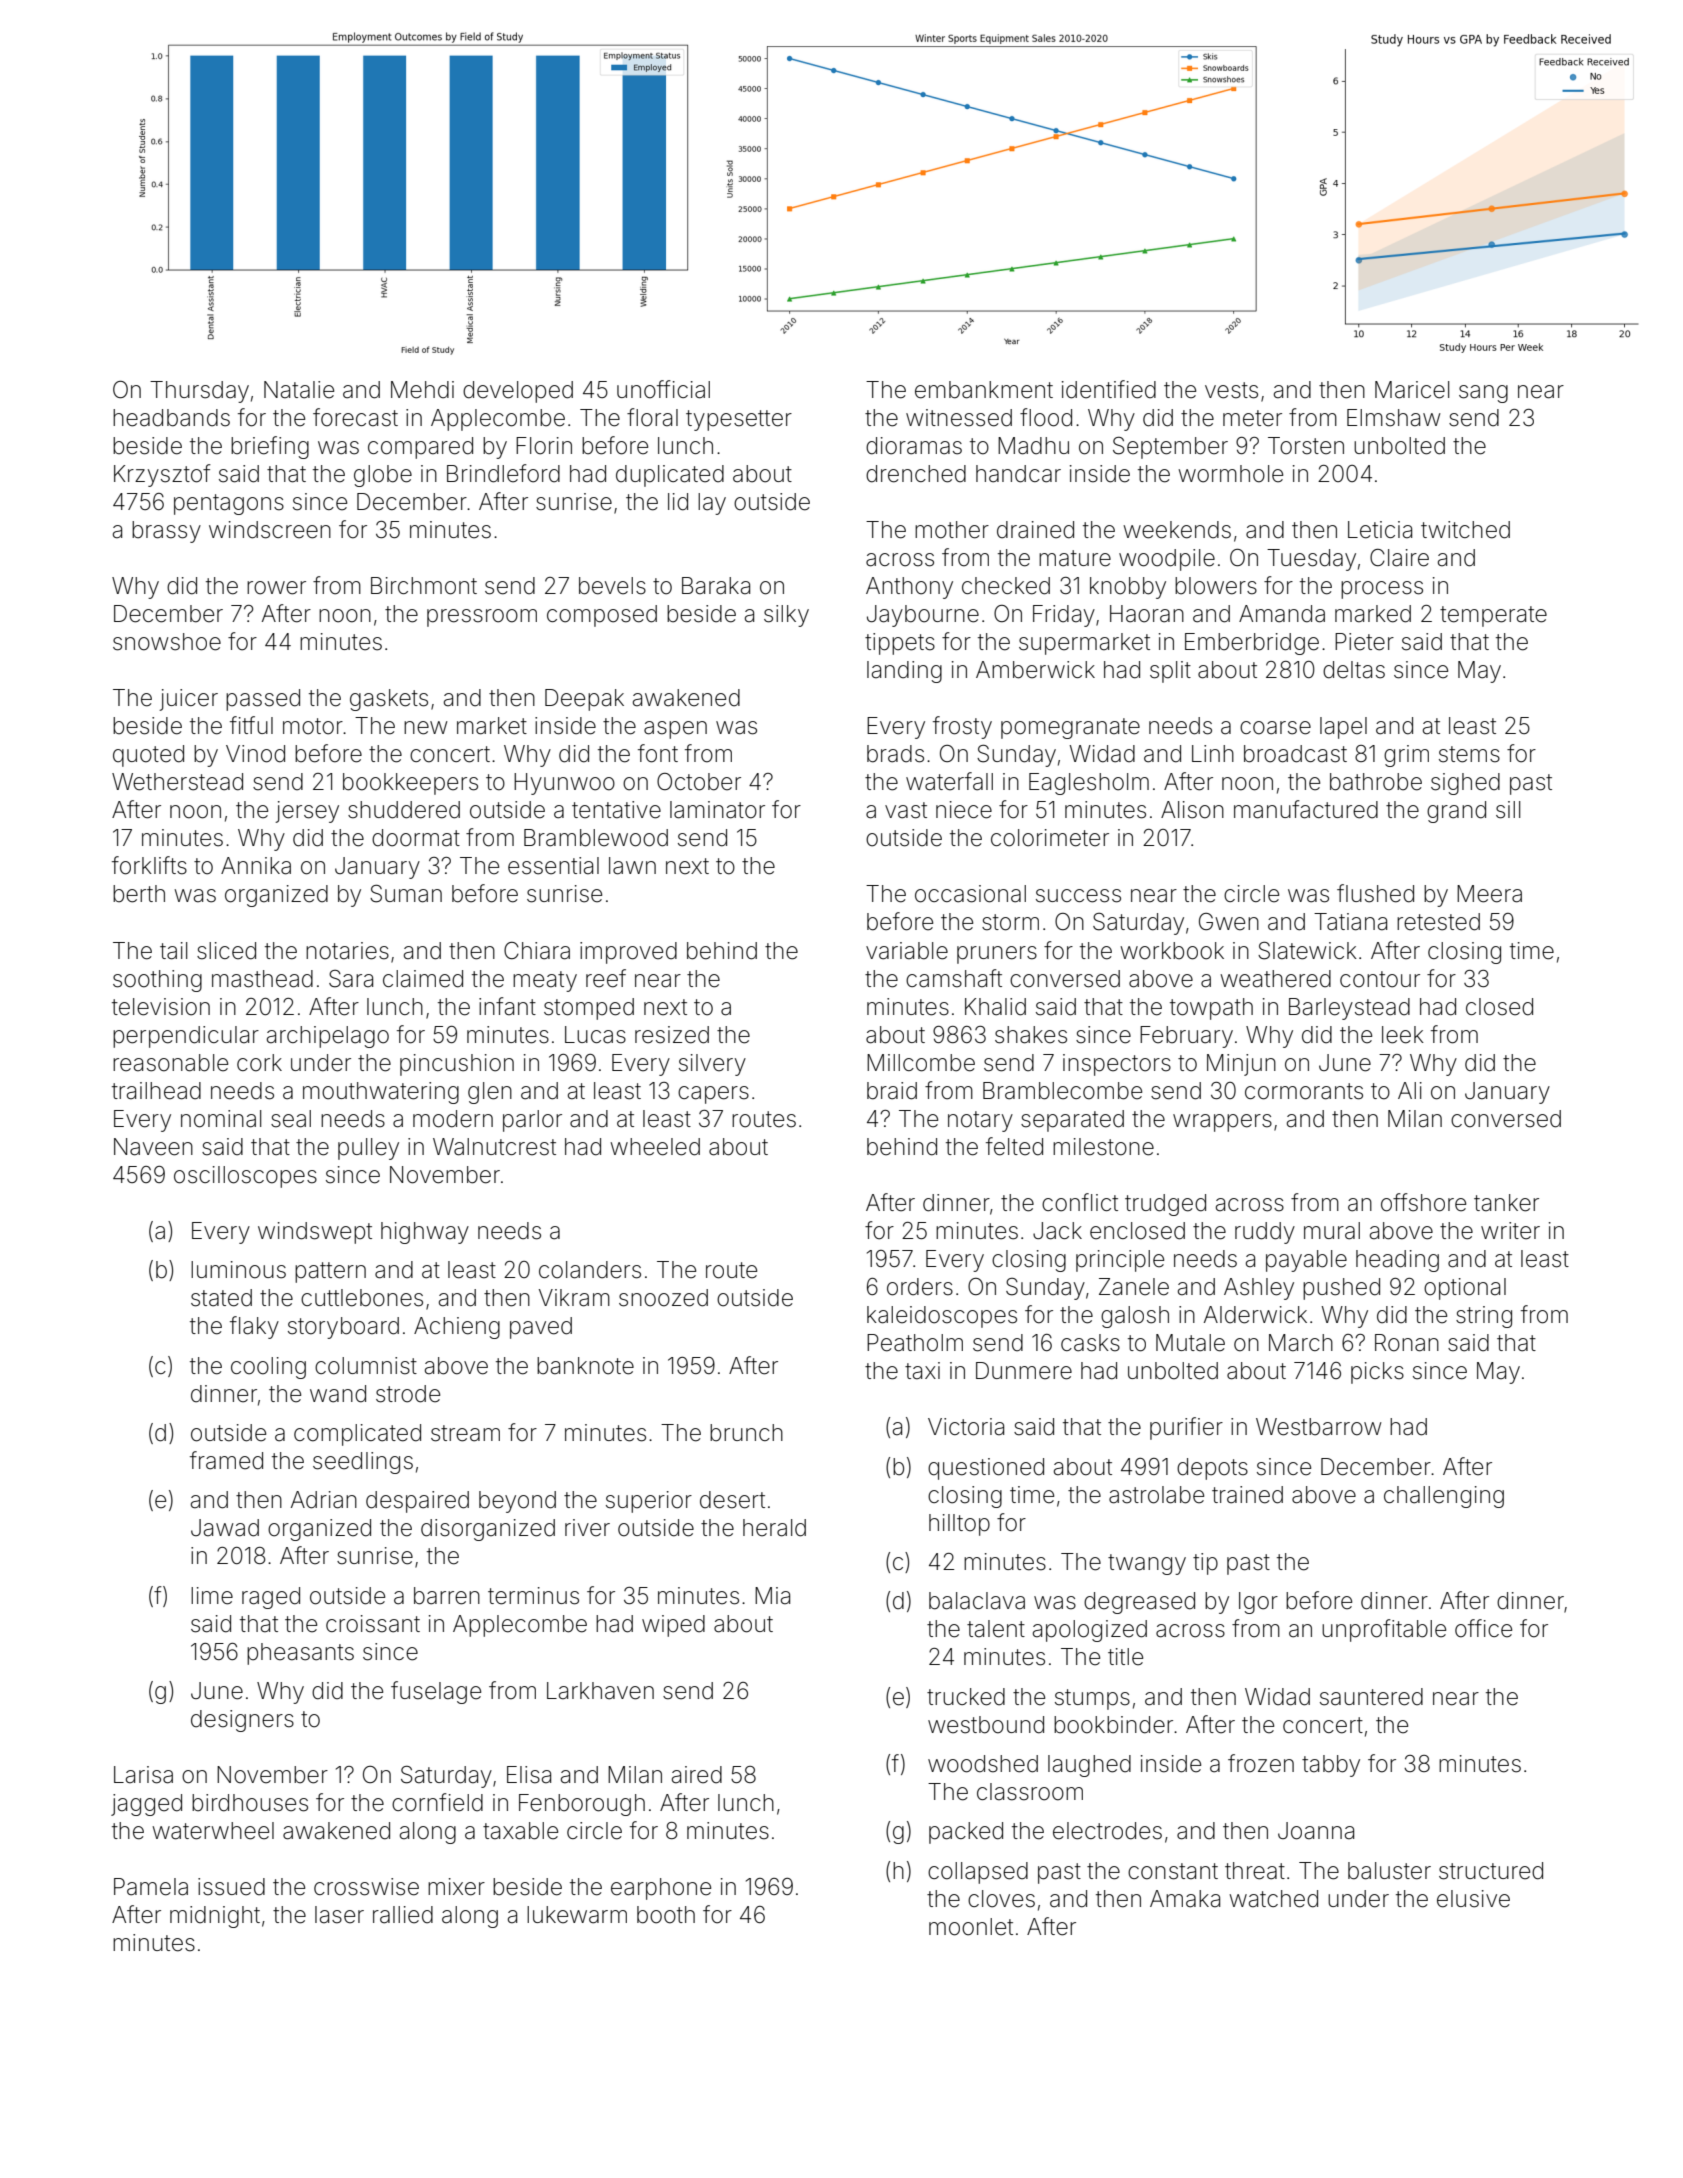 The height and width of the screenshot is (2178, 1683). I want to click on leek, so click(1403, 1035).
